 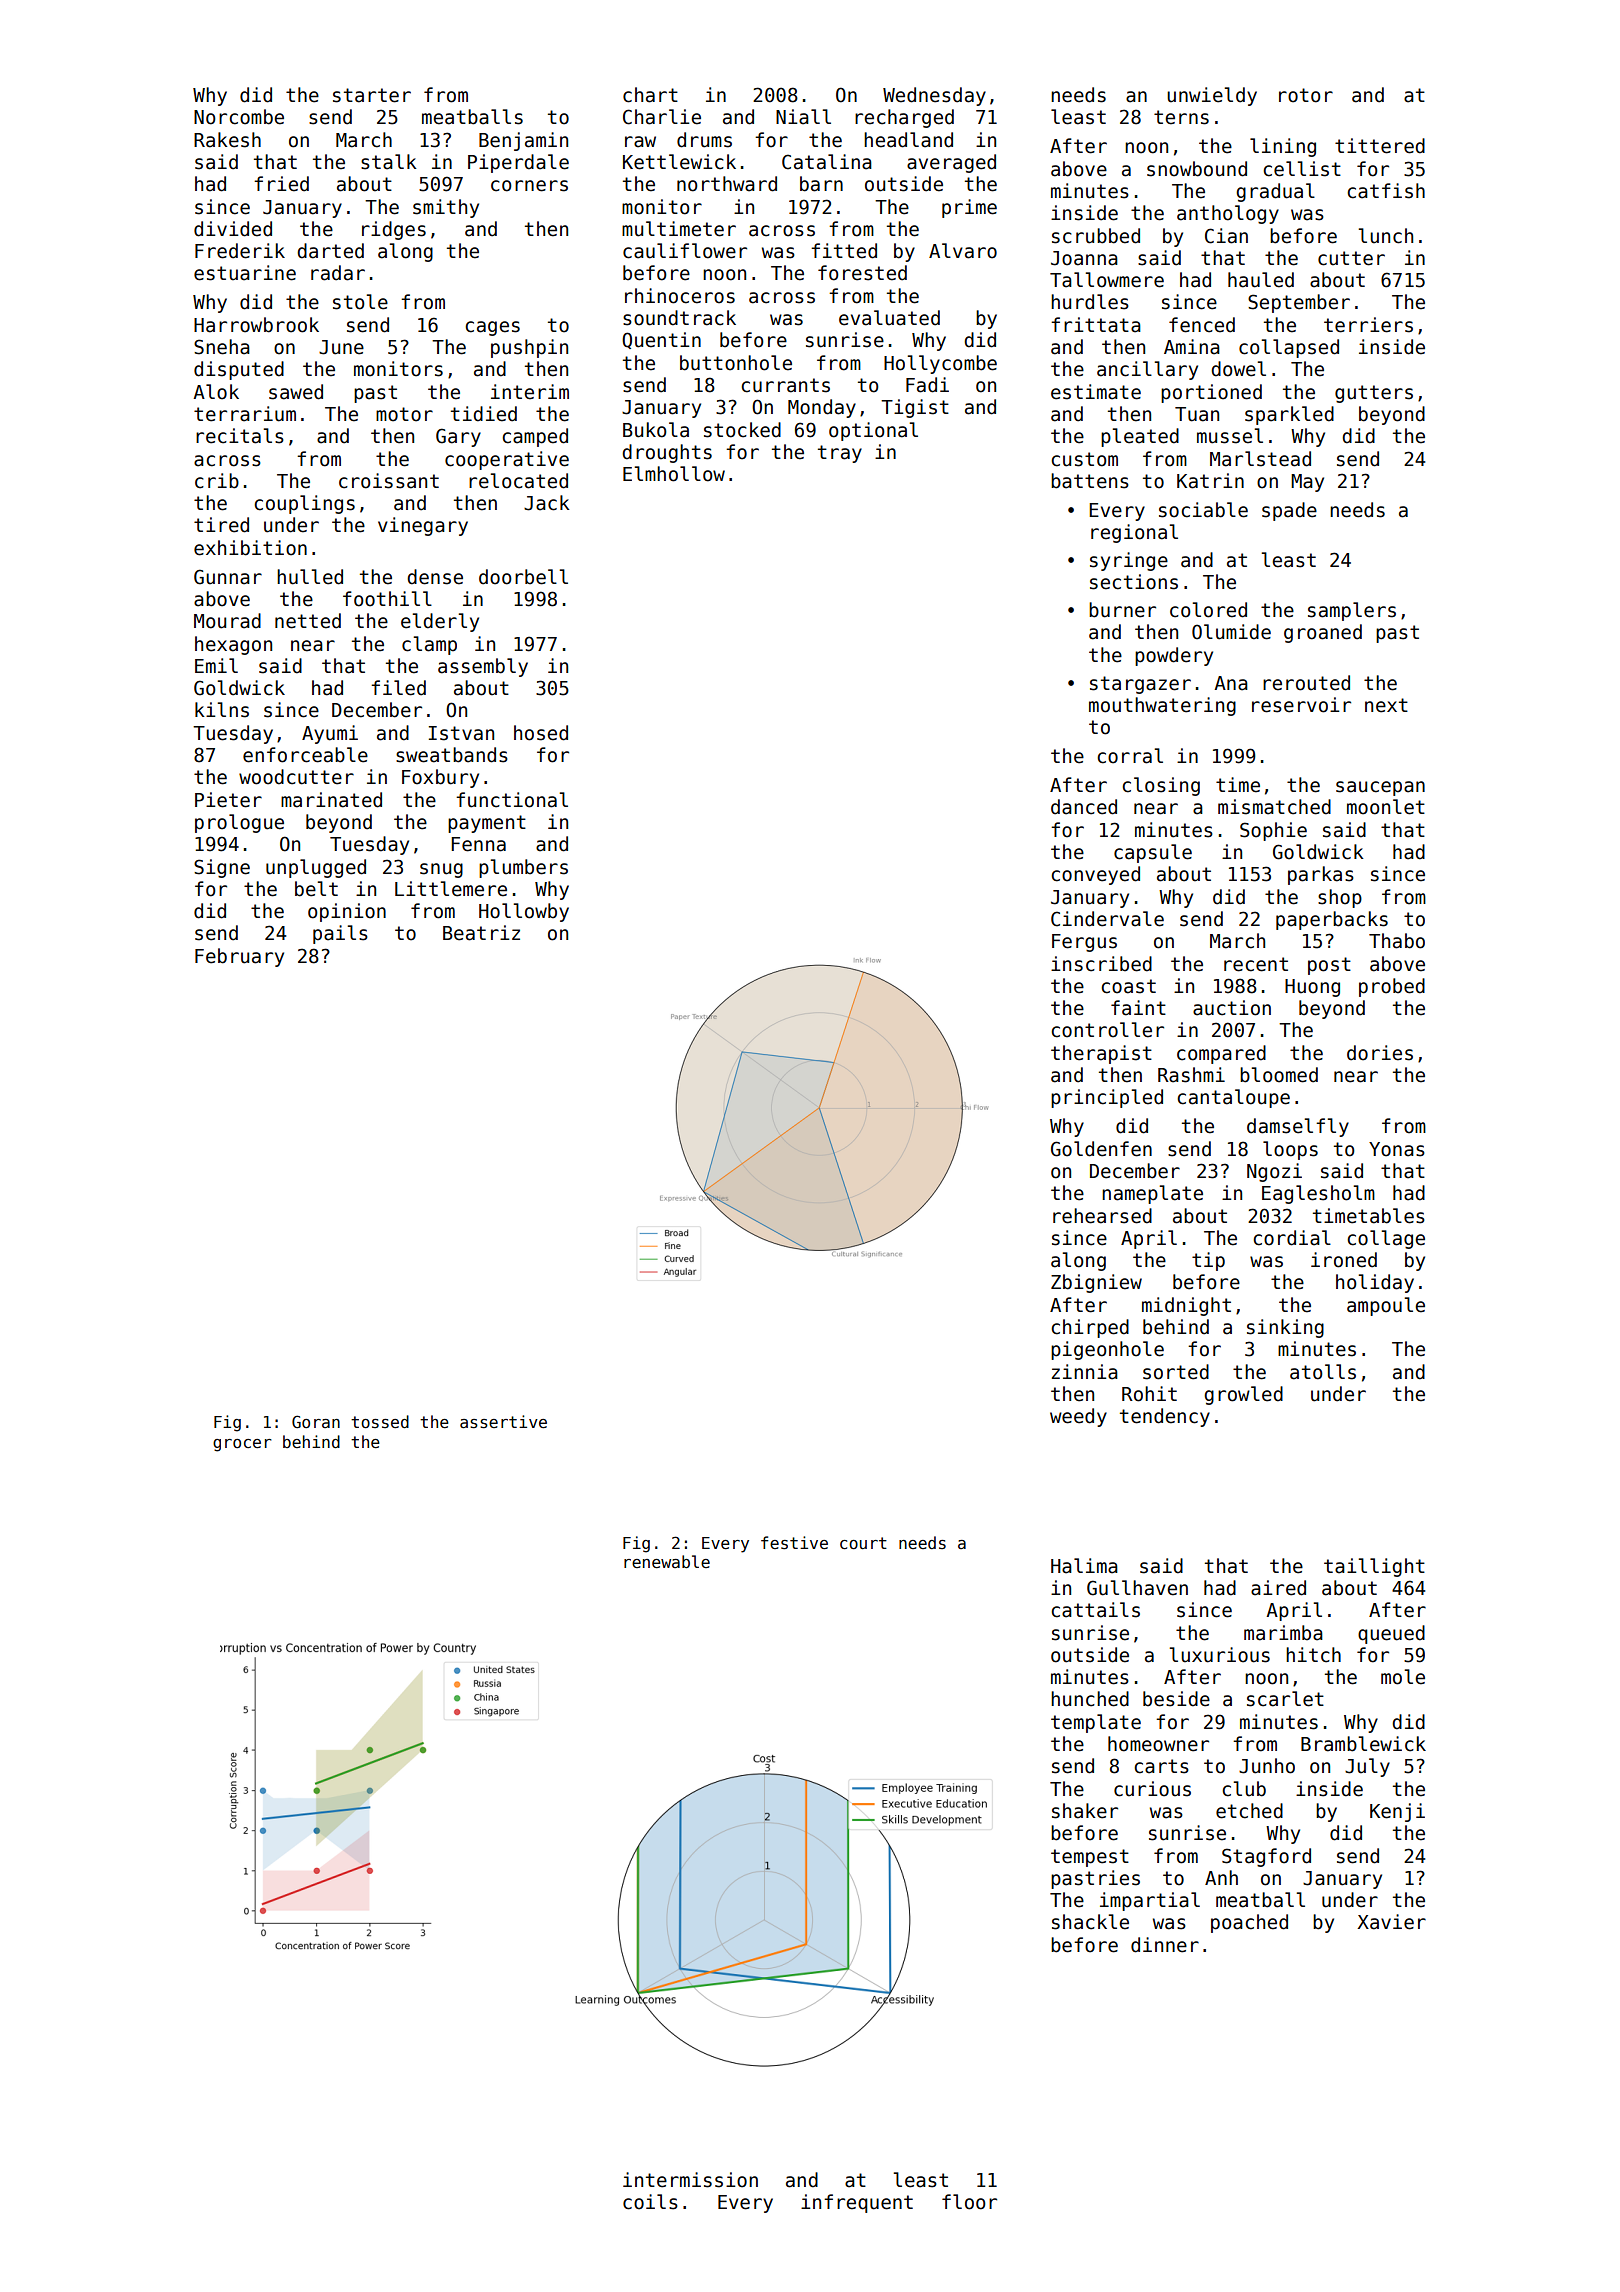 I want to click on Elmhollow, so click(x=674, y=474).
